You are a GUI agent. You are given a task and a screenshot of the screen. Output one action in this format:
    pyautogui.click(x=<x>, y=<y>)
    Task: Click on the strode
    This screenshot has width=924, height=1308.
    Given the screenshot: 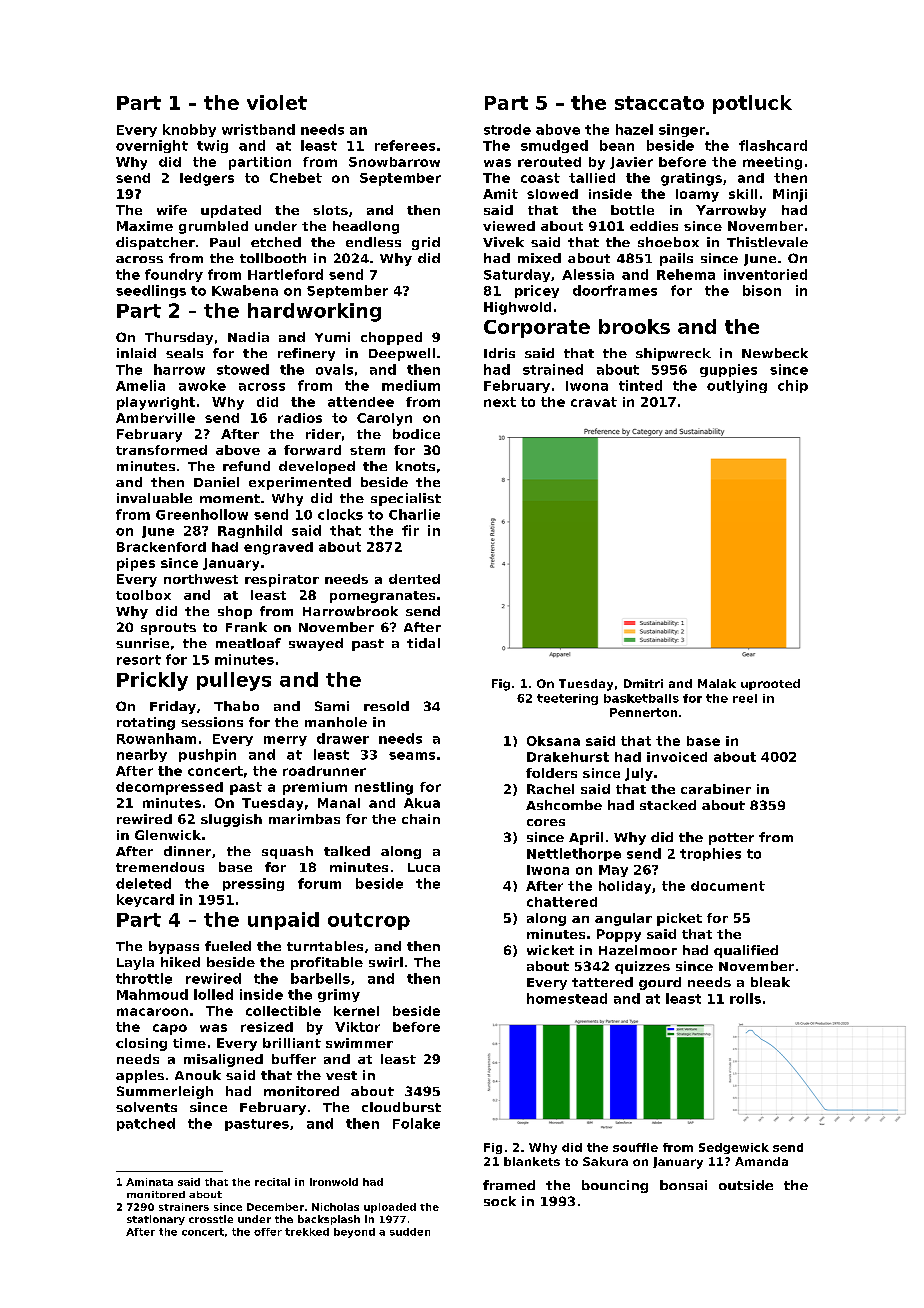 What is the action you would take?
    pyautogui.click(x=507, y=129)
